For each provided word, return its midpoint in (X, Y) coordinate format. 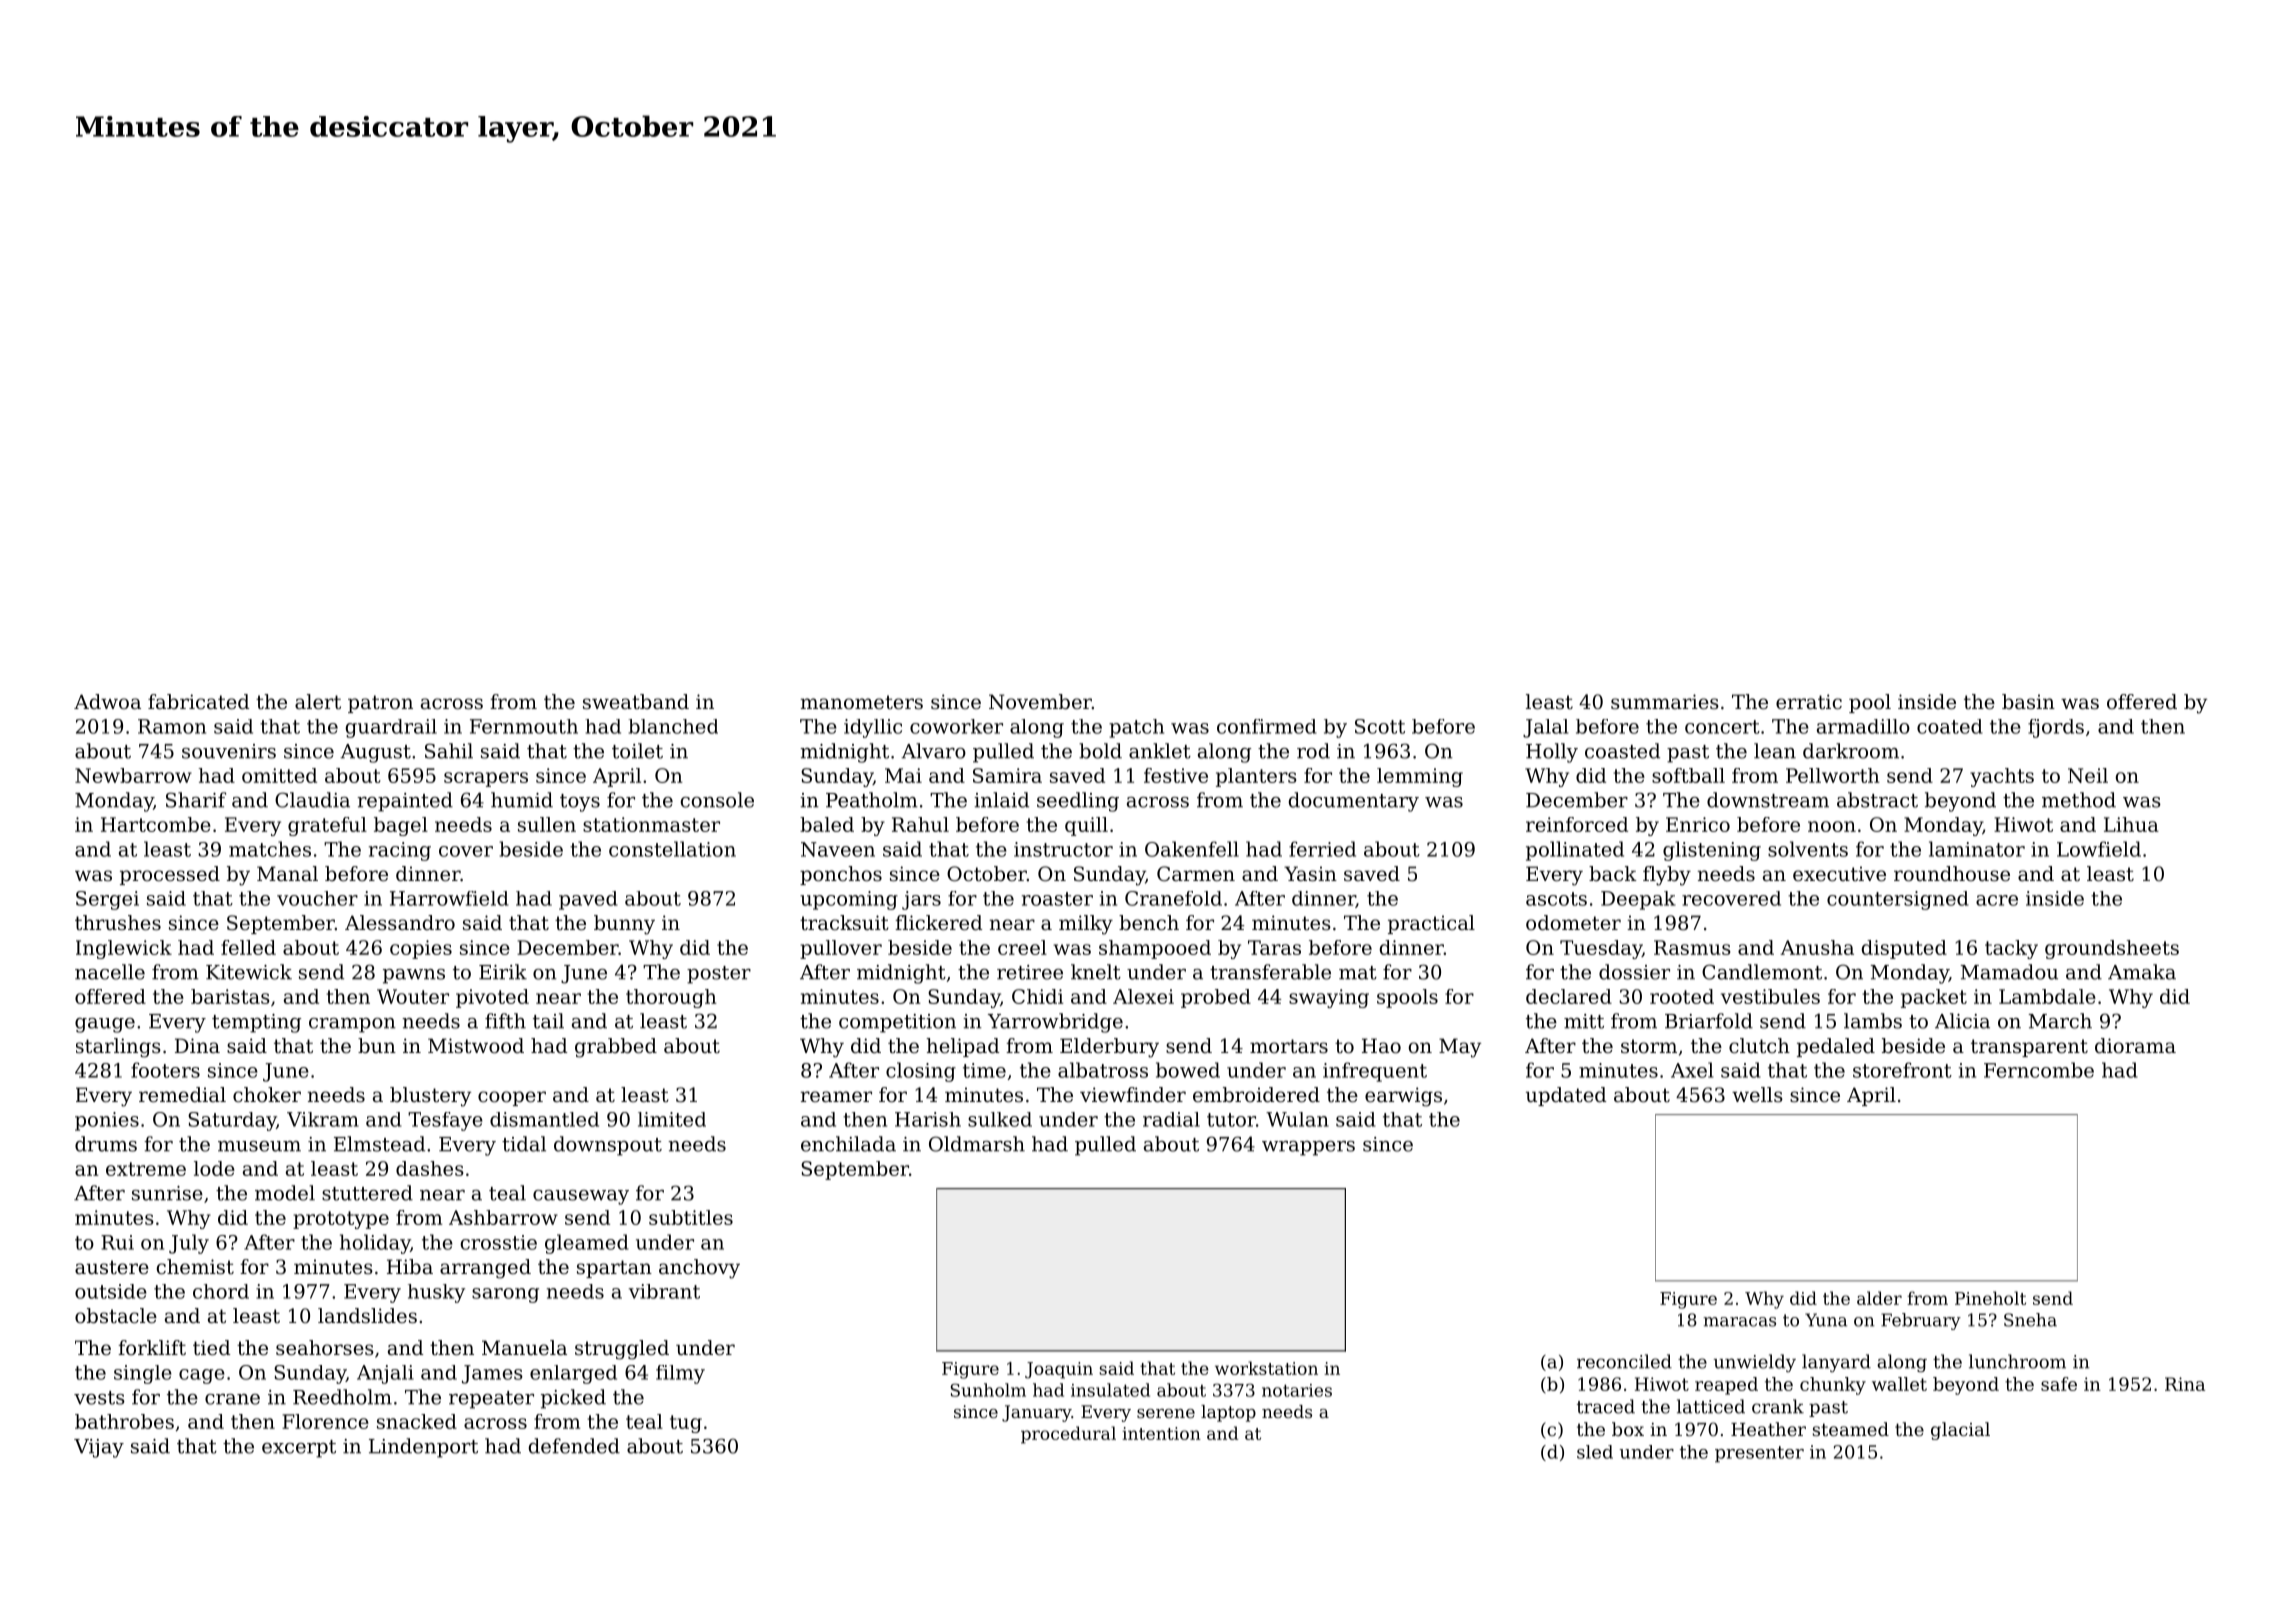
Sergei (107, 900)
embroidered (1256, 1095)
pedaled (1836, 1047)
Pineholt (1990, 1298)
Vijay (99, 1448)
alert (318, 702)
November (1040, 702)
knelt (1096, 972)
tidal (524, 1144)
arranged (485, 1269)
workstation (1266, 1368)
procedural (1068, 1435)
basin (2028, 701)
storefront (1902, 1070)
